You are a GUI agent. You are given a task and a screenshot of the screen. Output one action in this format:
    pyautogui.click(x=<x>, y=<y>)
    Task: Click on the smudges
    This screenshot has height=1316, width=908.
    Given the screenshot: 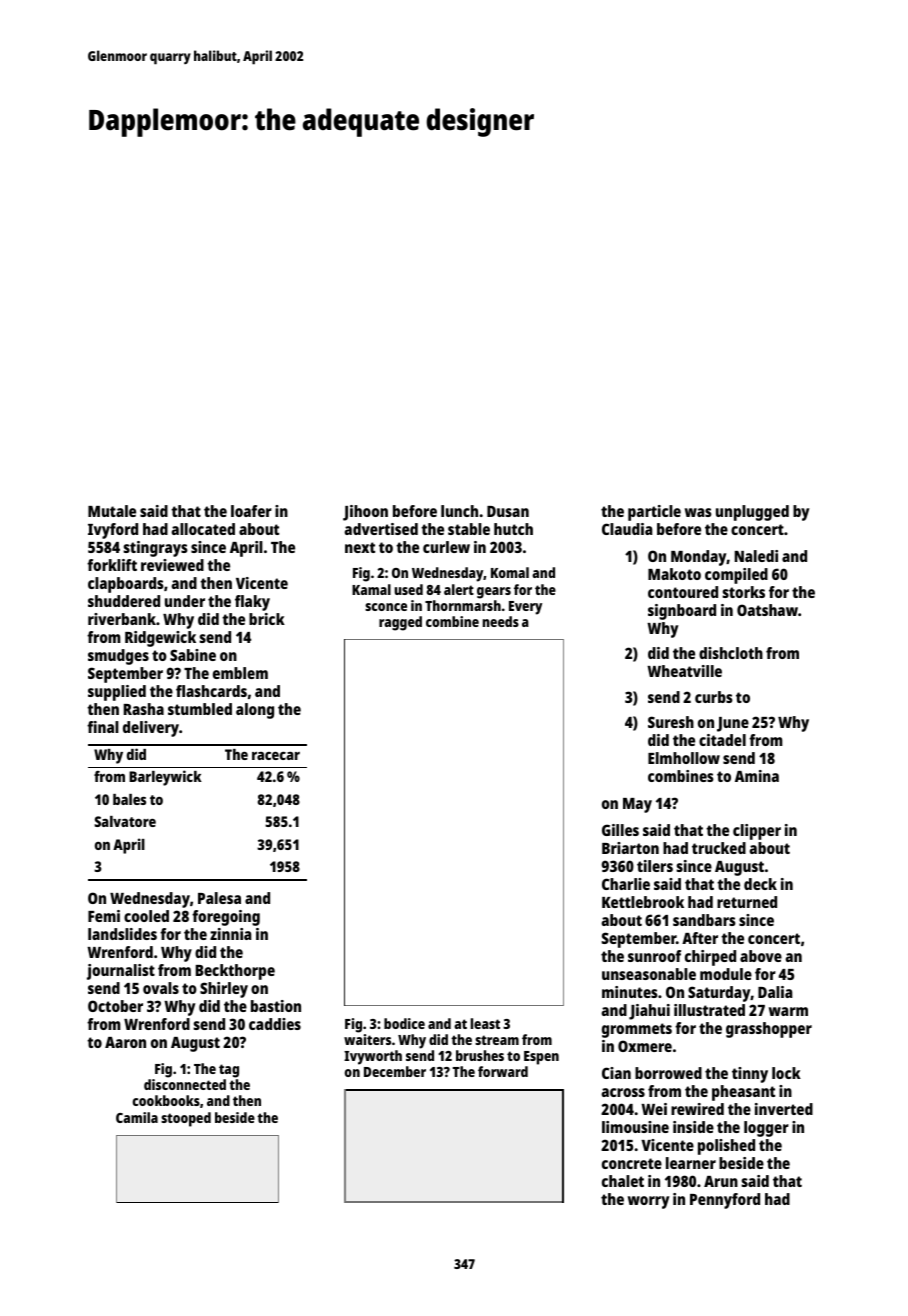 What is the action you would take?
    pyautogui.click(x=118, y=657)
